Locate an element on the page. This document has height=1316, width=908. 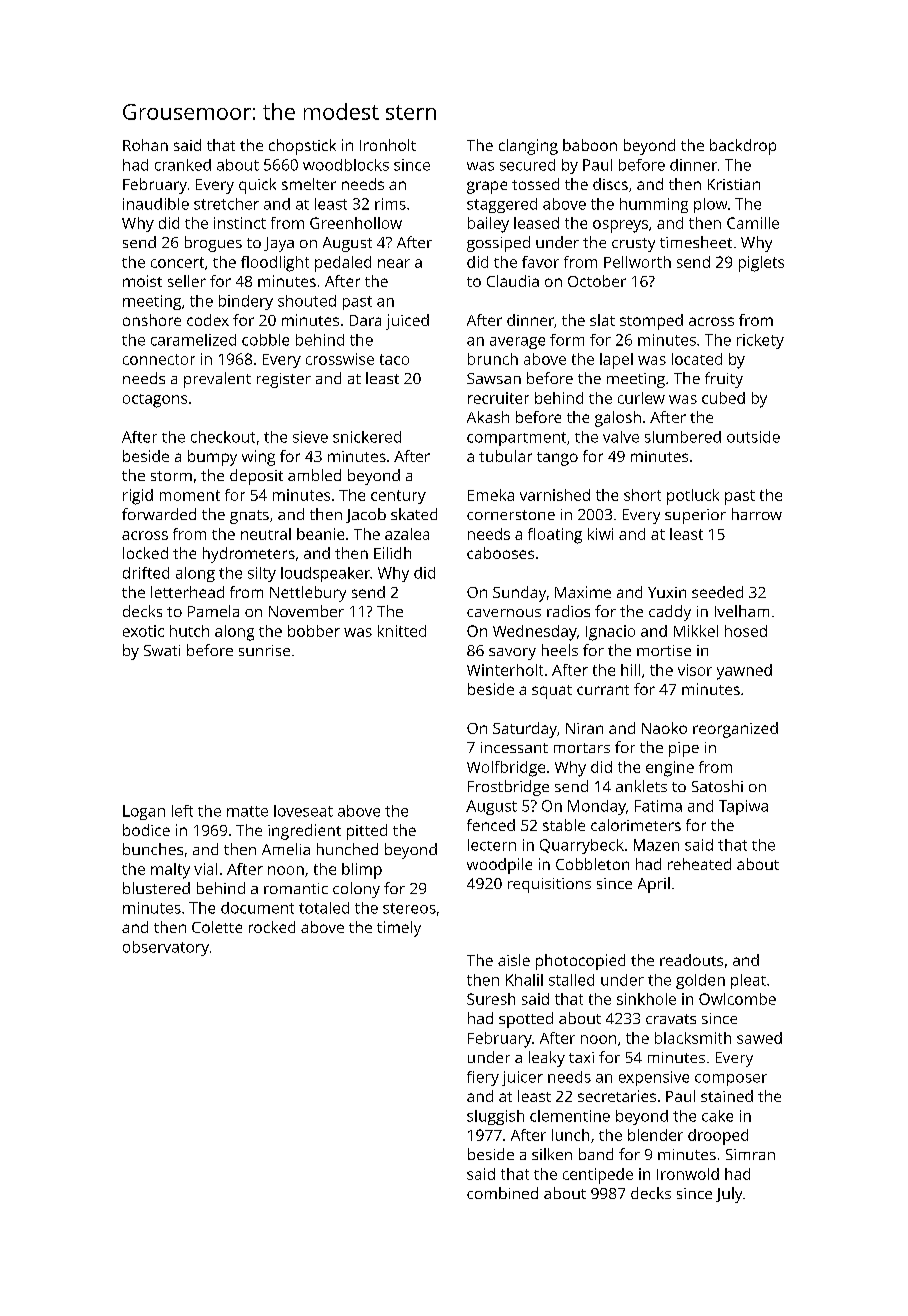
currant is located at coordinates (603, 690).
